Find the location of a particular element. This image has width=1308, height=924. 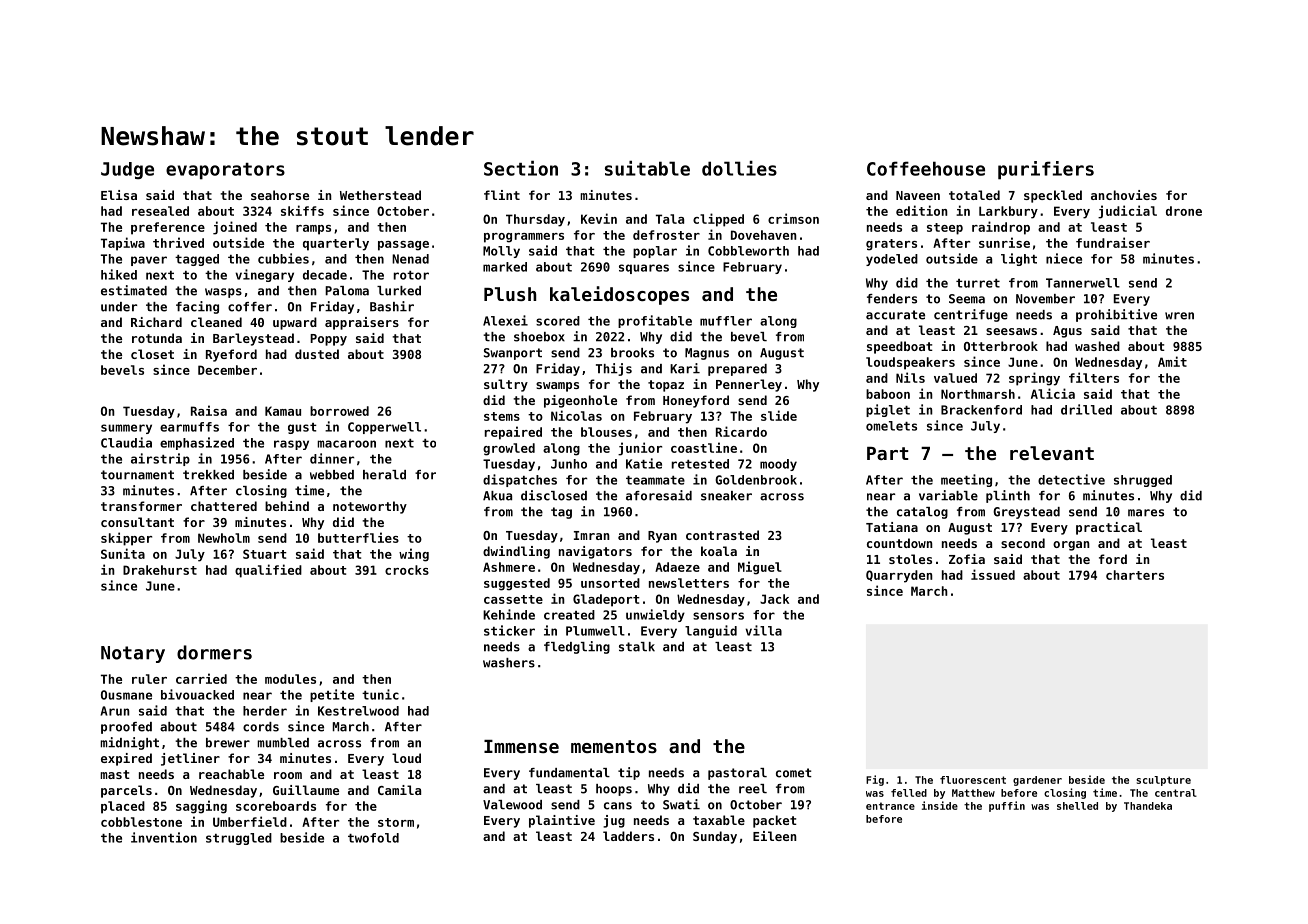

pastoral is located at coordinates (737, 774).
